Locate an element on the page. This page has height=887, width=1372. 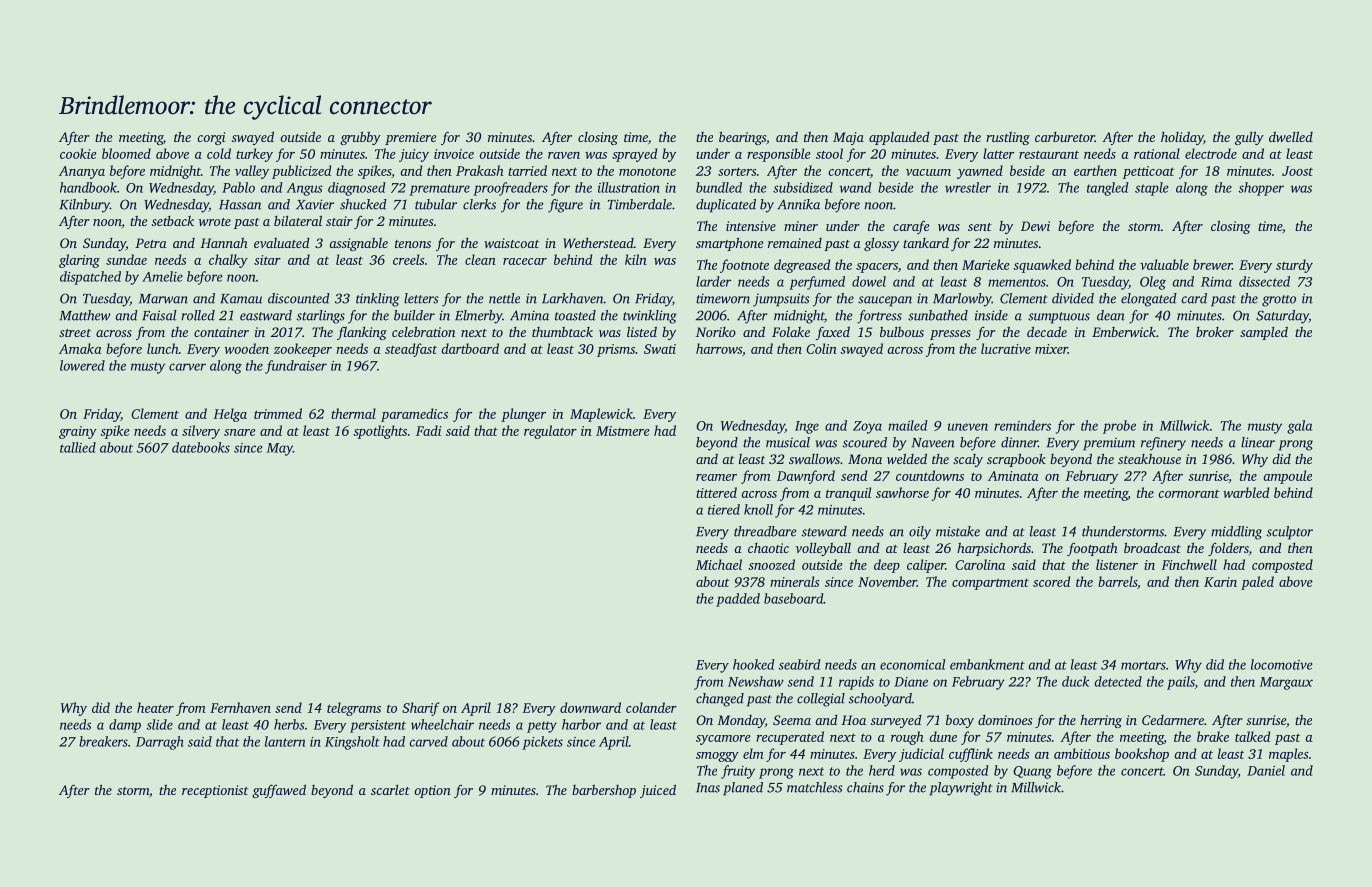
brewer is located at coordinates (1212, 264).
